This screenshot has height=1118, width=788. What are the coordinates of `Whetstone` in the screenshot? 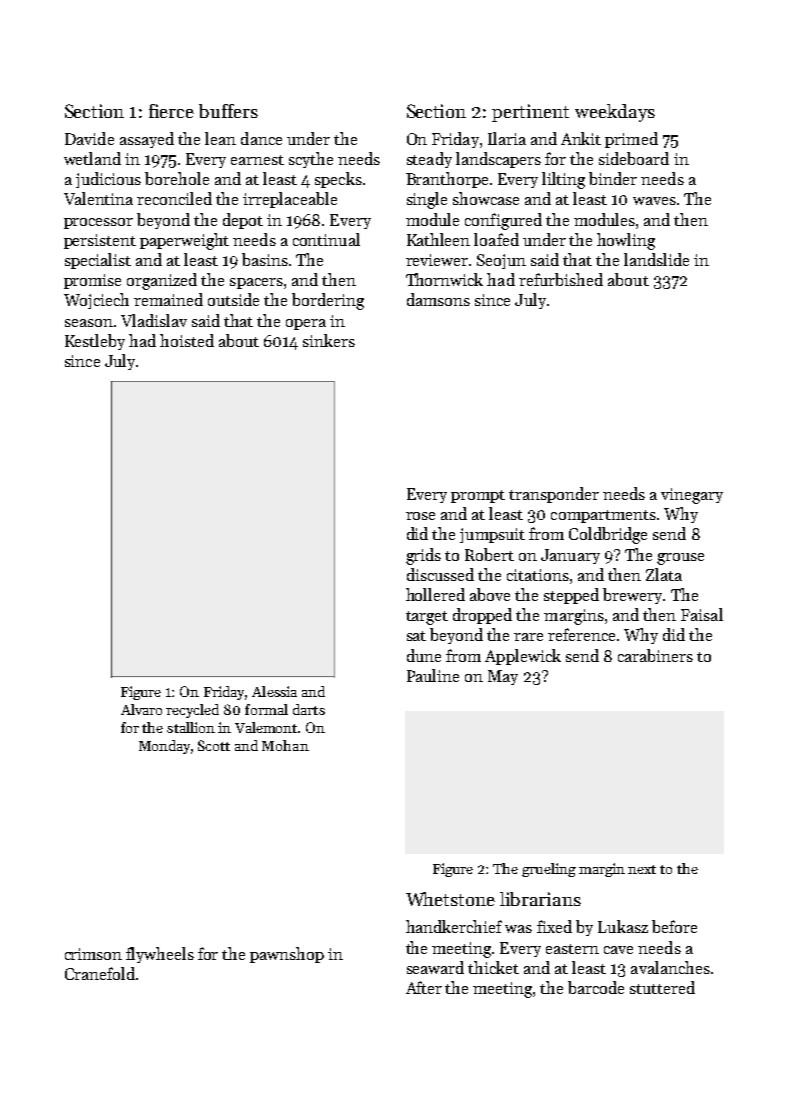 It's located at (450, 899).
